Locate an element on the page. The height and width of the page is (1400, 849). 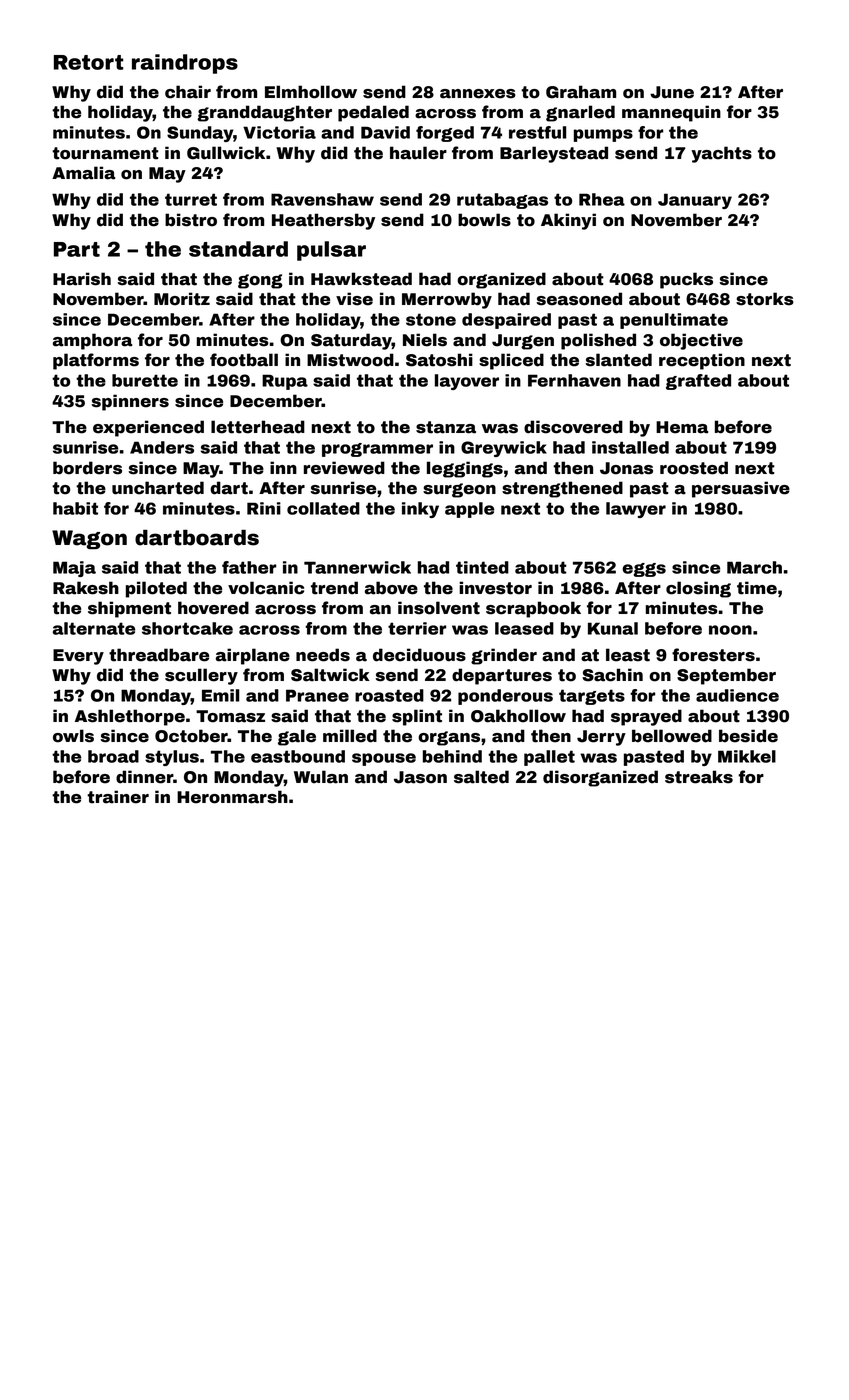
forged is located at coordinates (445, 134).
